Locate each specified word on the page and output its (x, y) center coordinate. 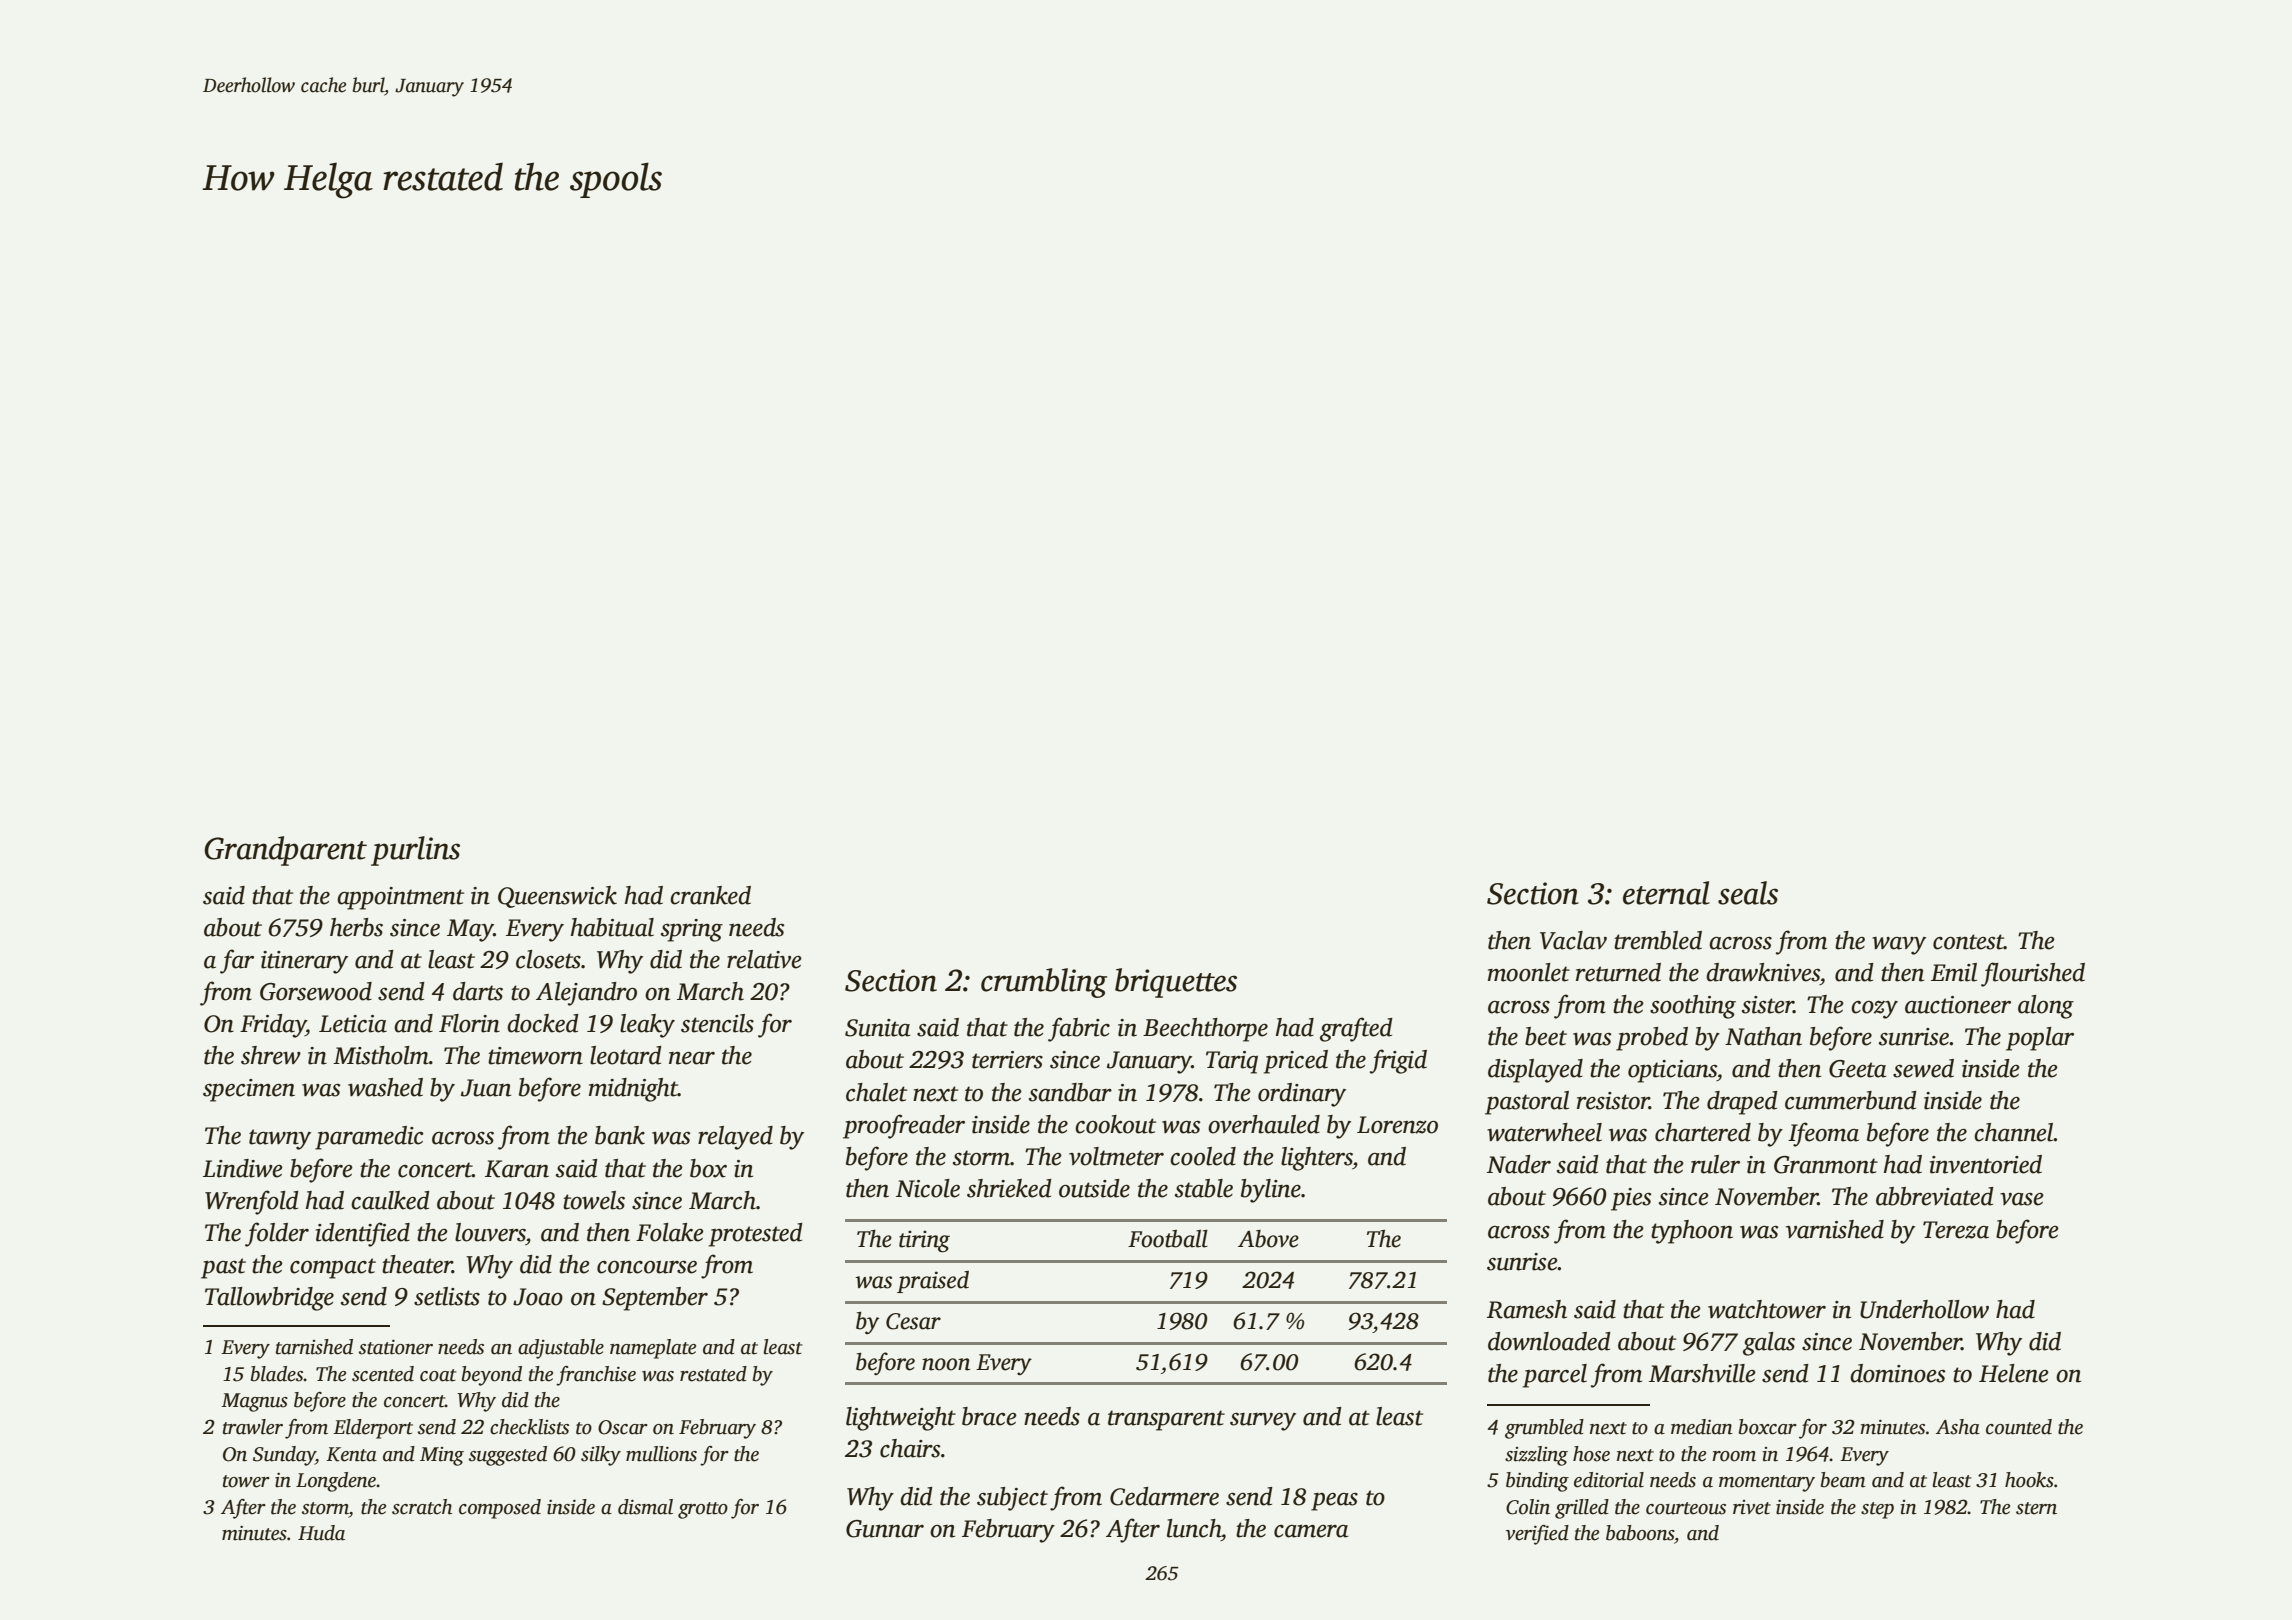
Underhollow (1924, 1309)
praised (933, 1281)
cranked (710, 895)
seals (1748, 893)
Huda (321, 1533)
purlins (415, 851)
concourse (647, 1267)
